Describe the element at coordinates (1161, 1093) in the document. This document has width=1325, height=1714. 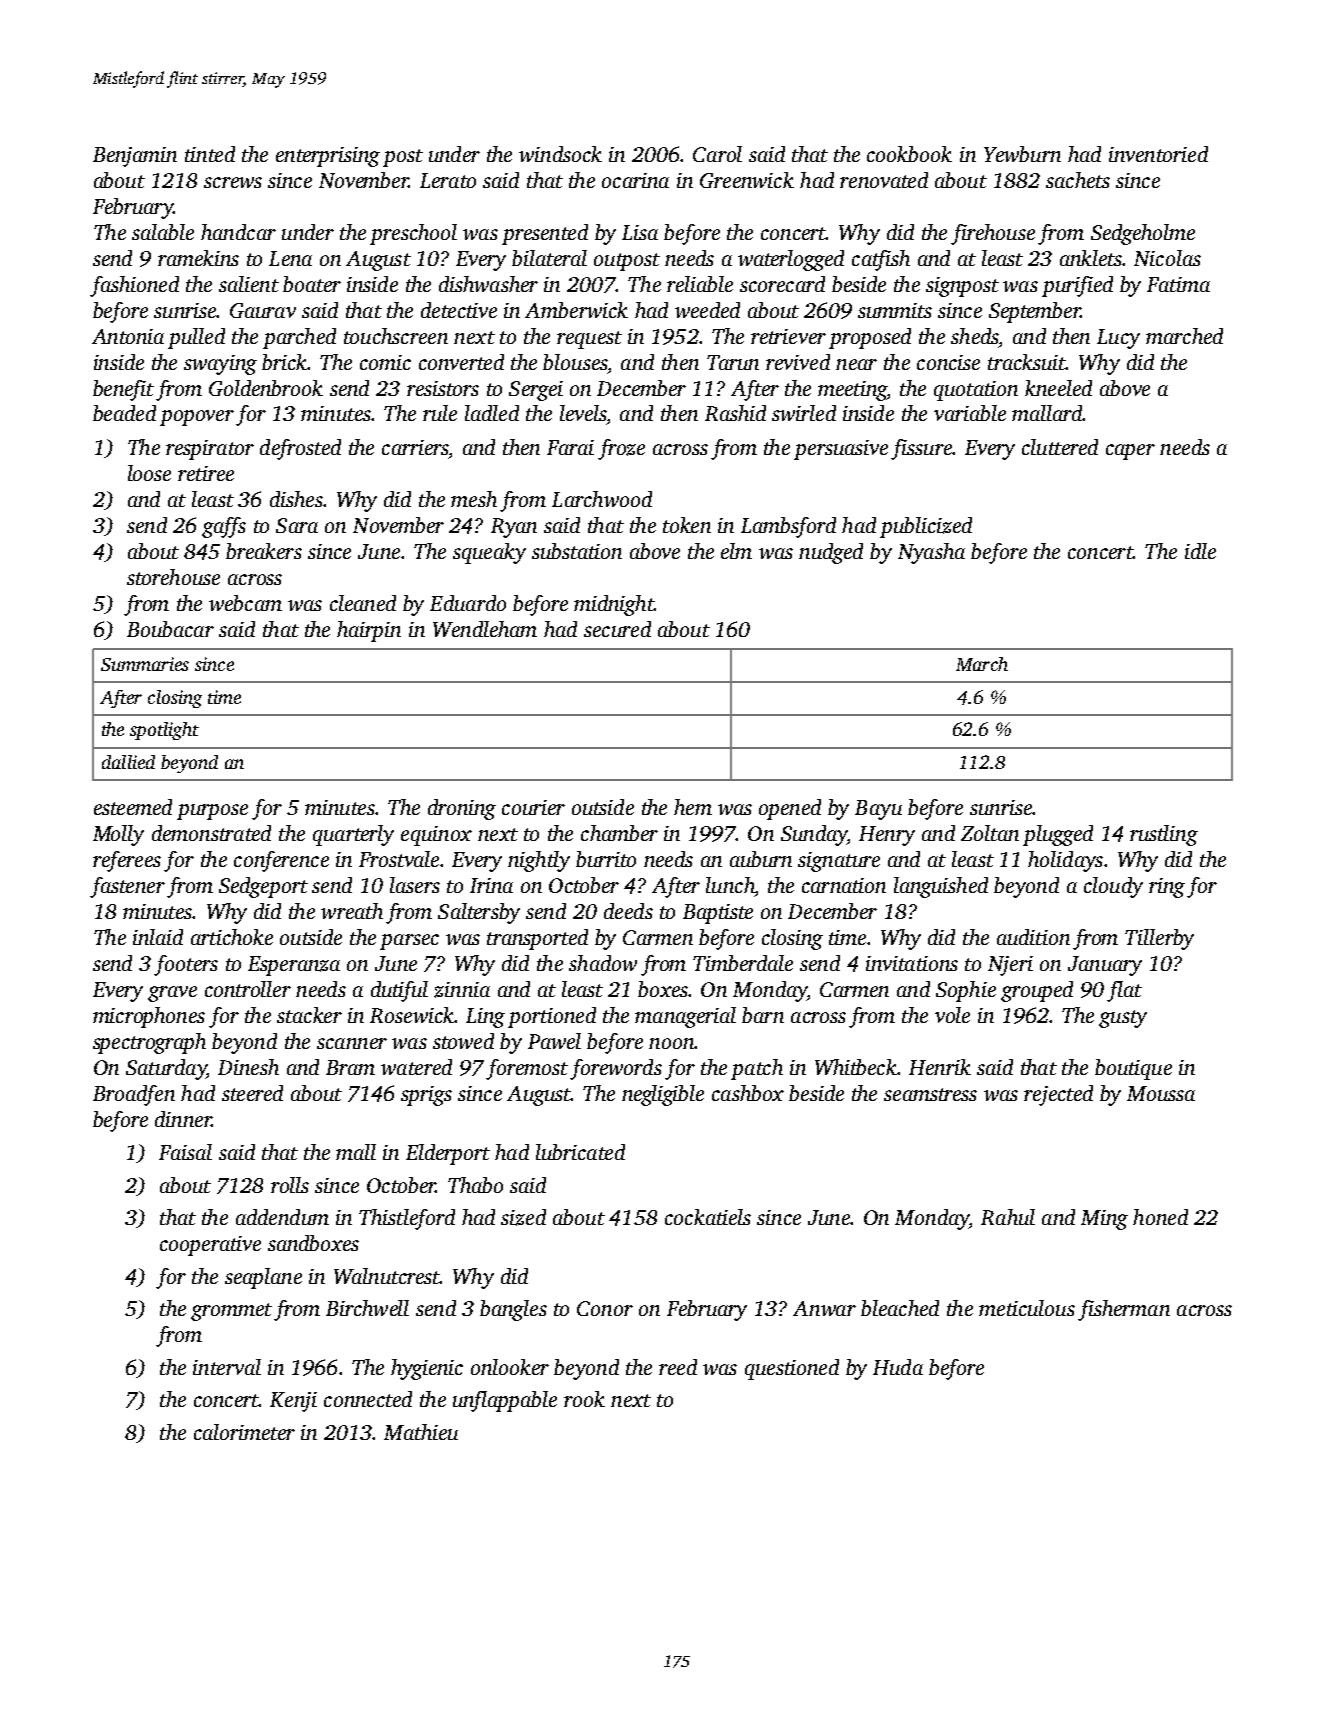
I see `Moussa` at that location.
